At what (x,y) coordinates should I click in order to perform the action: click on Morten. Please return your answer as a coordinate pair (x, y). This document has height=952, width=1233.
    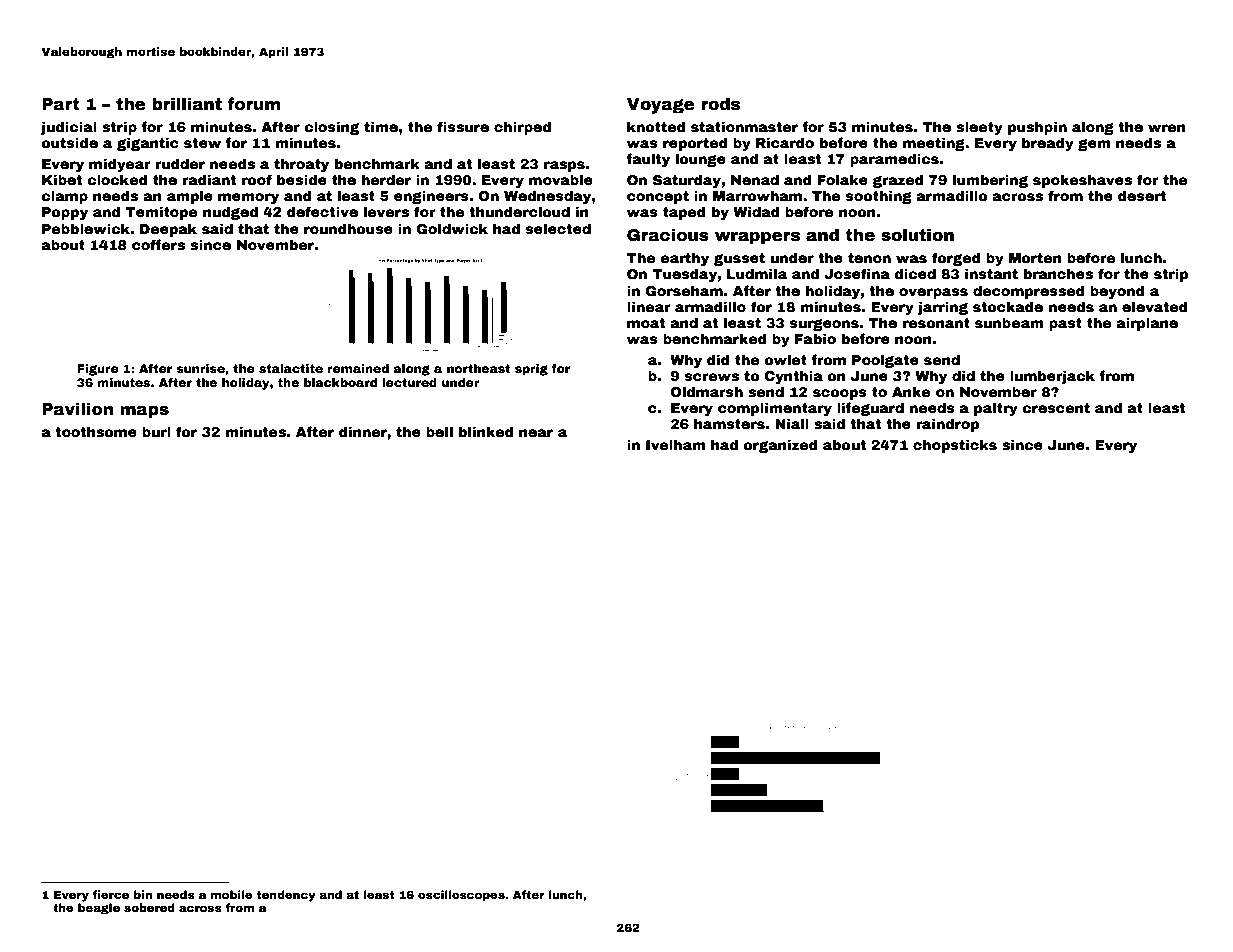
    Looking at the image, I should click on (1035, 258).
